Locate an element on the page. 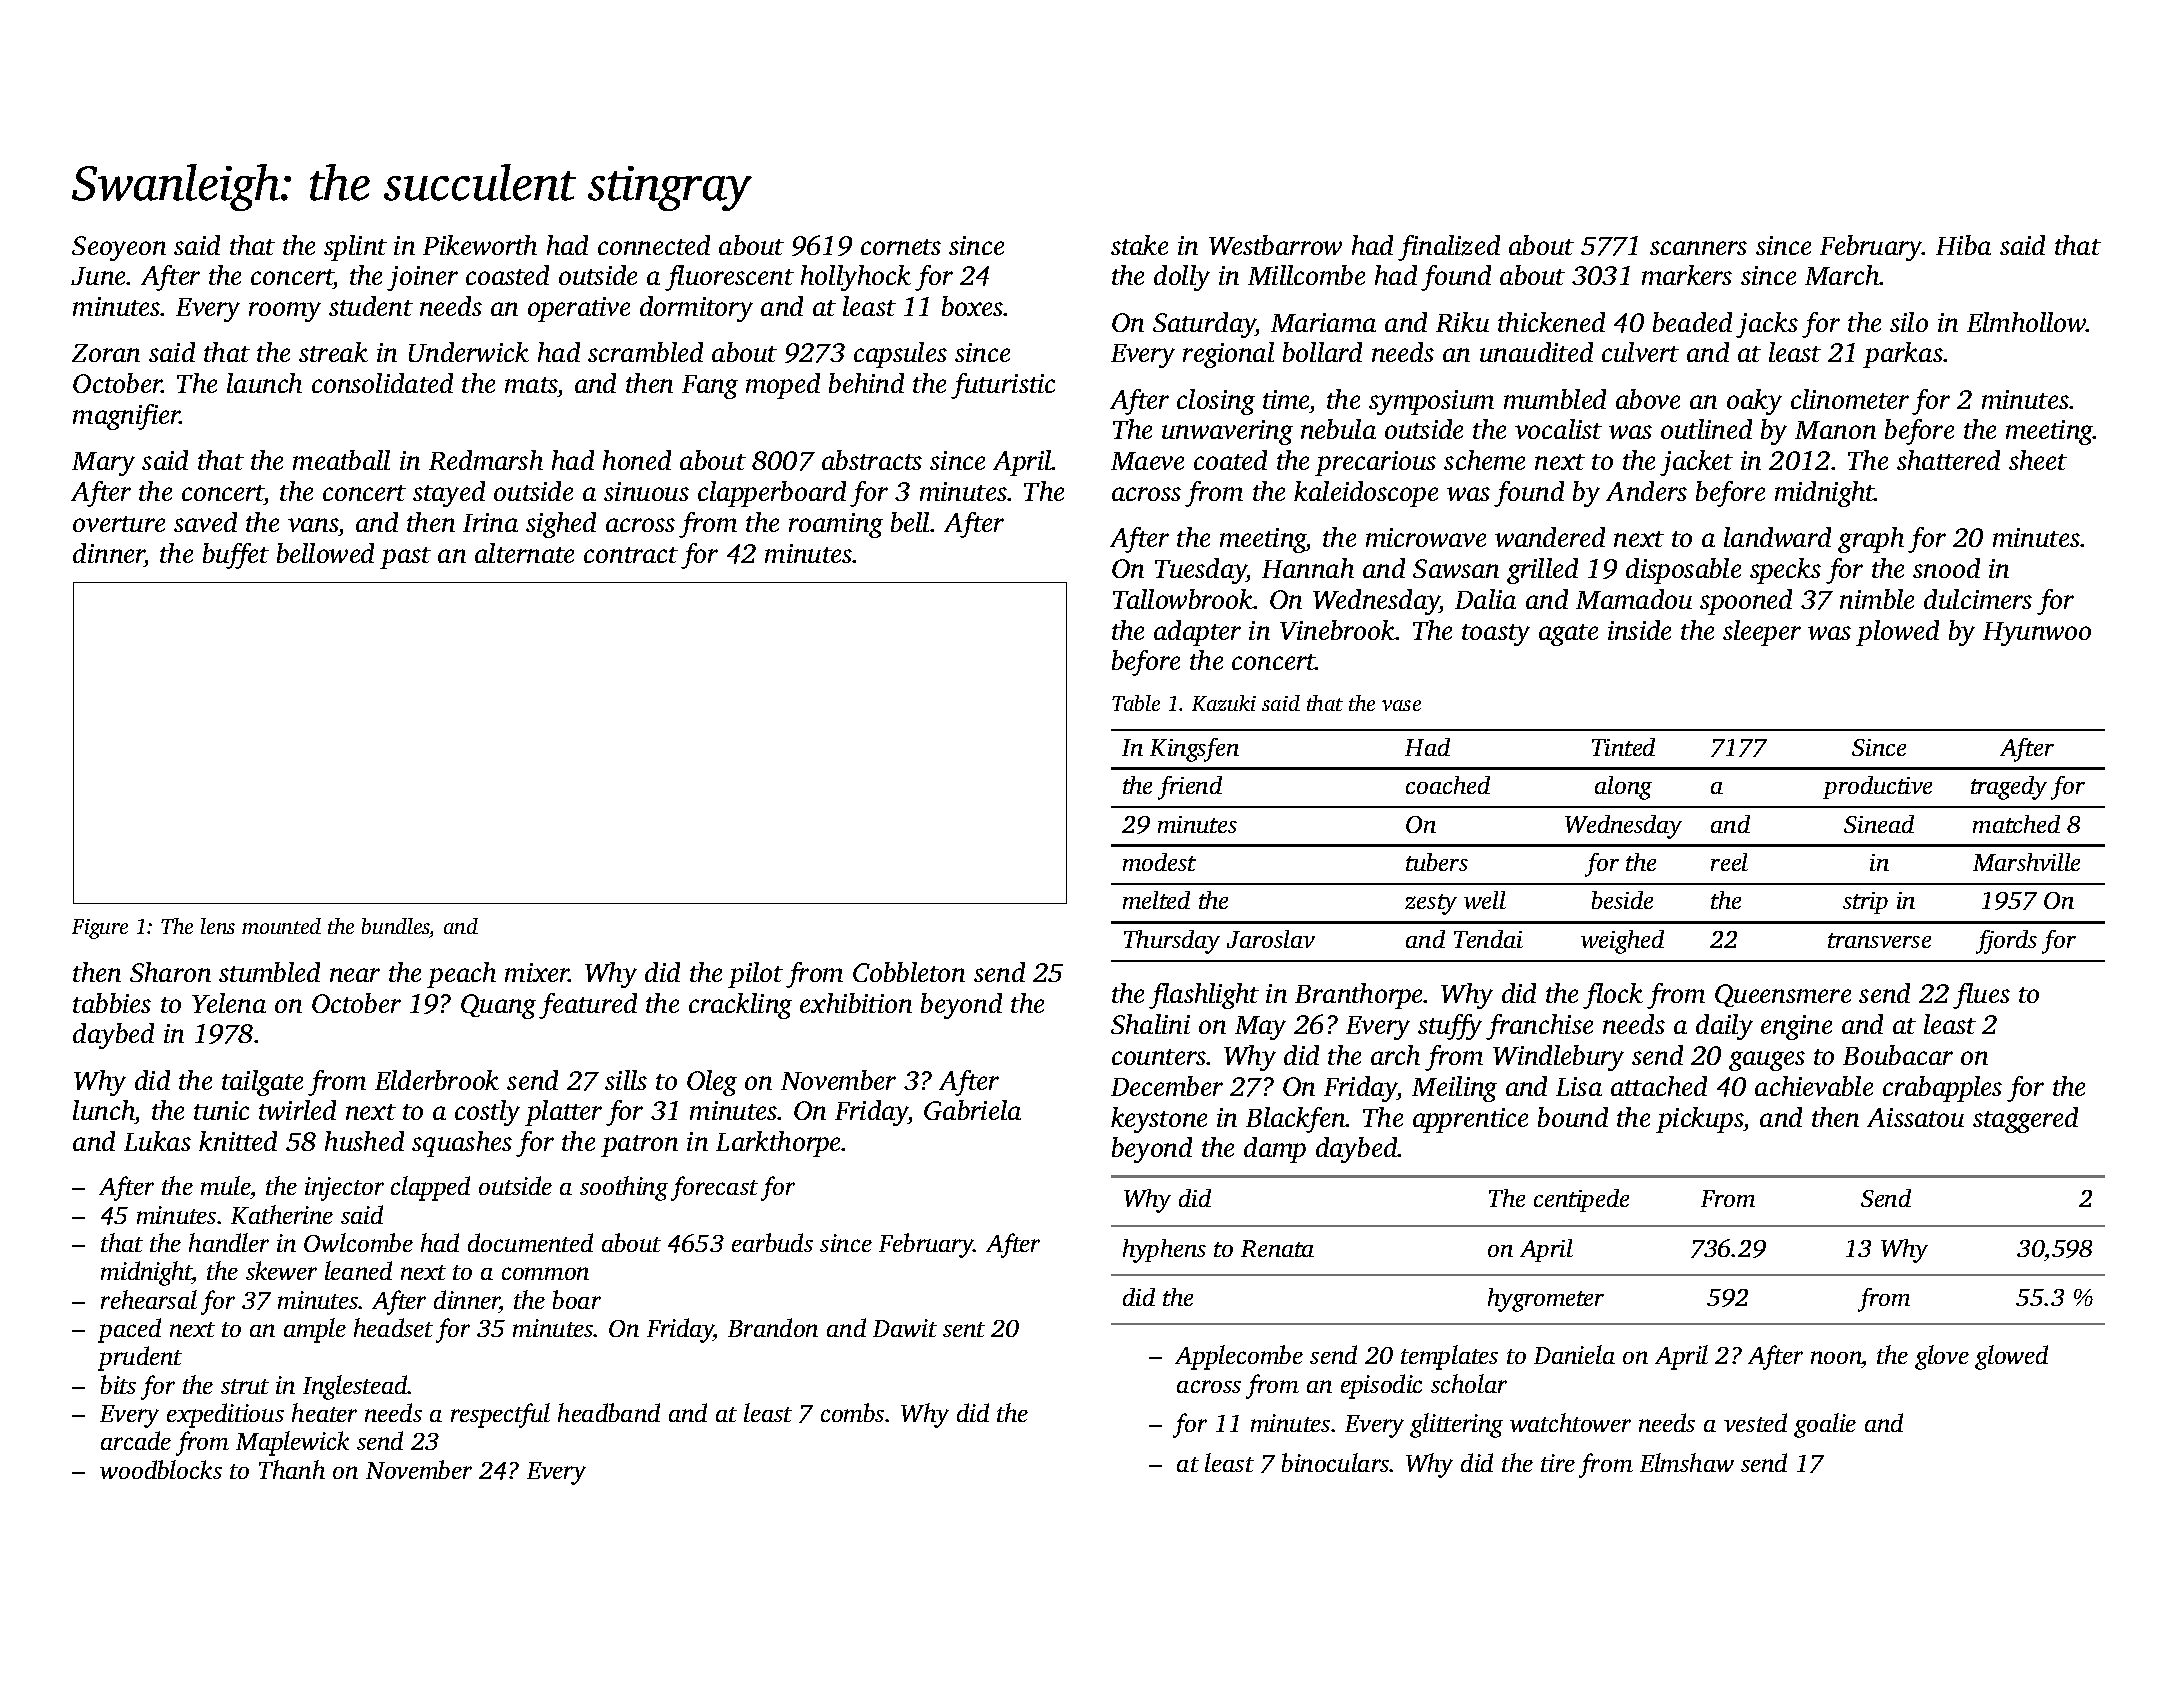 The height and width of the page is (1683, 2178). keystone is located at coordinates (1159, 1120).
